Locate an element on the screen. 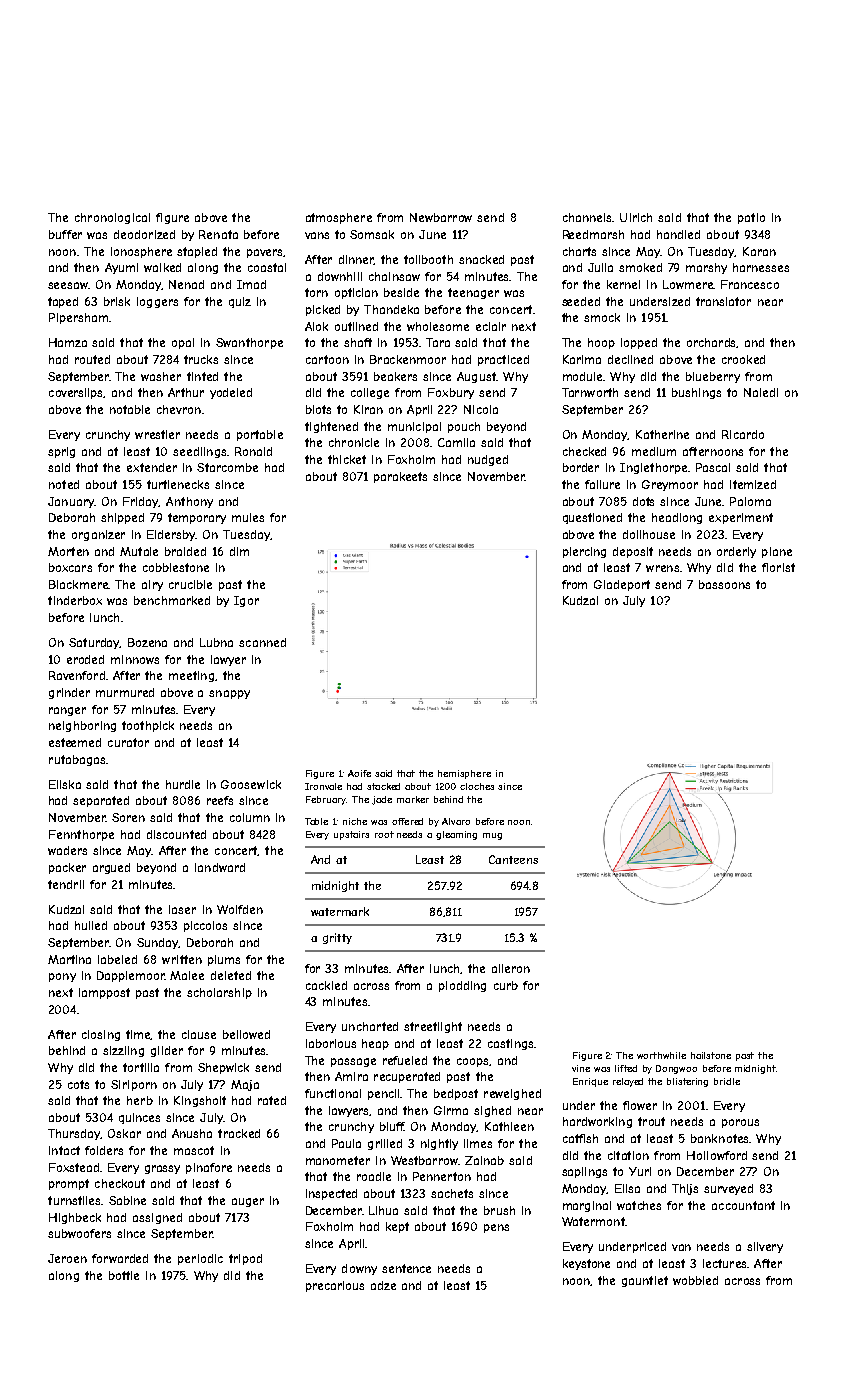 The height and width of the screenshot is (1400, 849). Ironvale is located at coordinates (323, 786).
